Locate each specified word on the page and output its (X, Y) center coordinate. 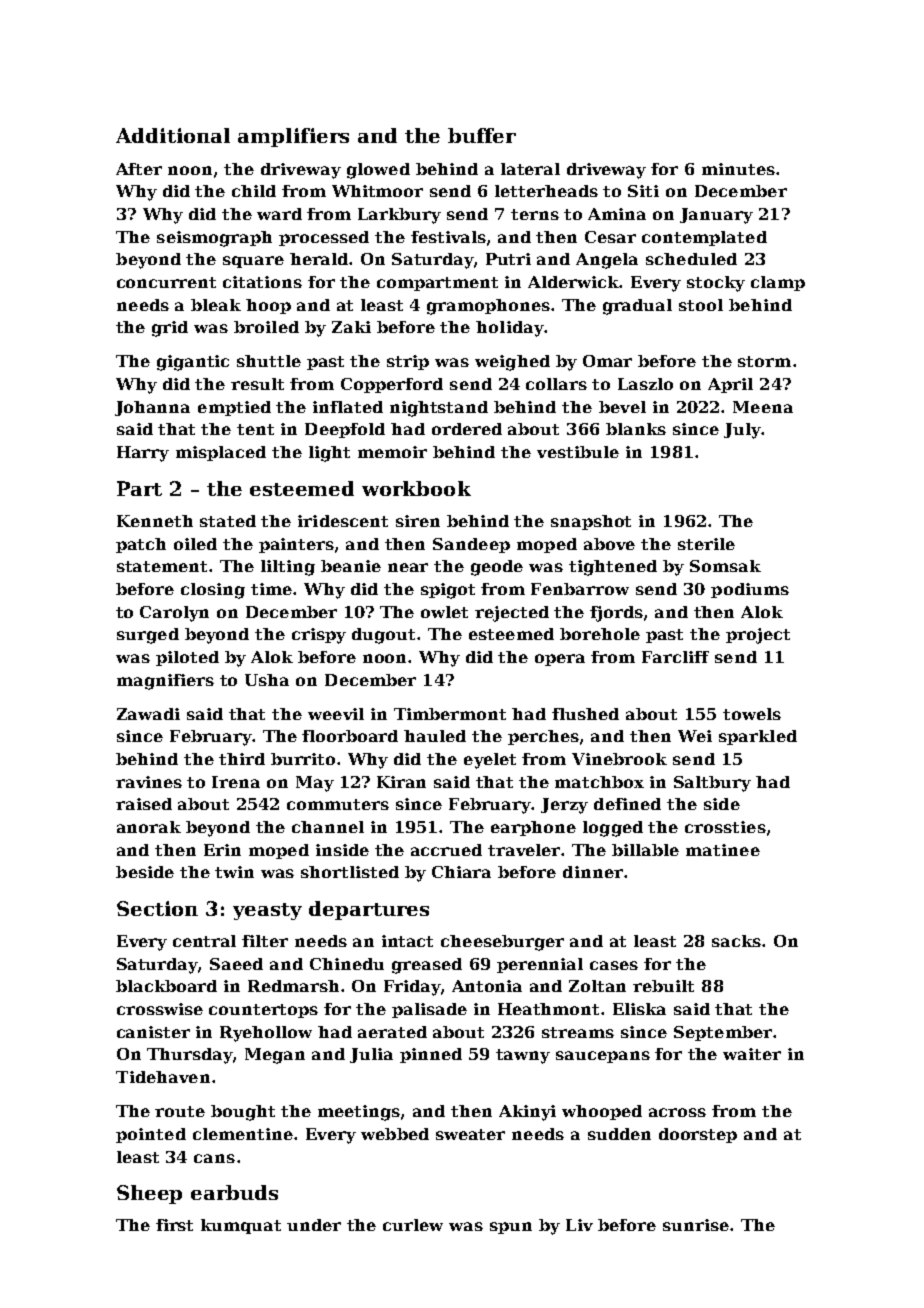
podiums (750, 590)
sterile (706, 544)
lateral (530, 169)
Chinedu (347, 964)
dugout (383, 636)
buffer (482, 135)
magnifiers (165, 682)
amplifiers (293, 137)
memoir (392, 452)
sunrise (696, 1225)
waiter (752, 1054)
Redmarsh (293, 986)
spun (511, 1228)
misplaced (221, 453)
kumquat (241, 1226)
